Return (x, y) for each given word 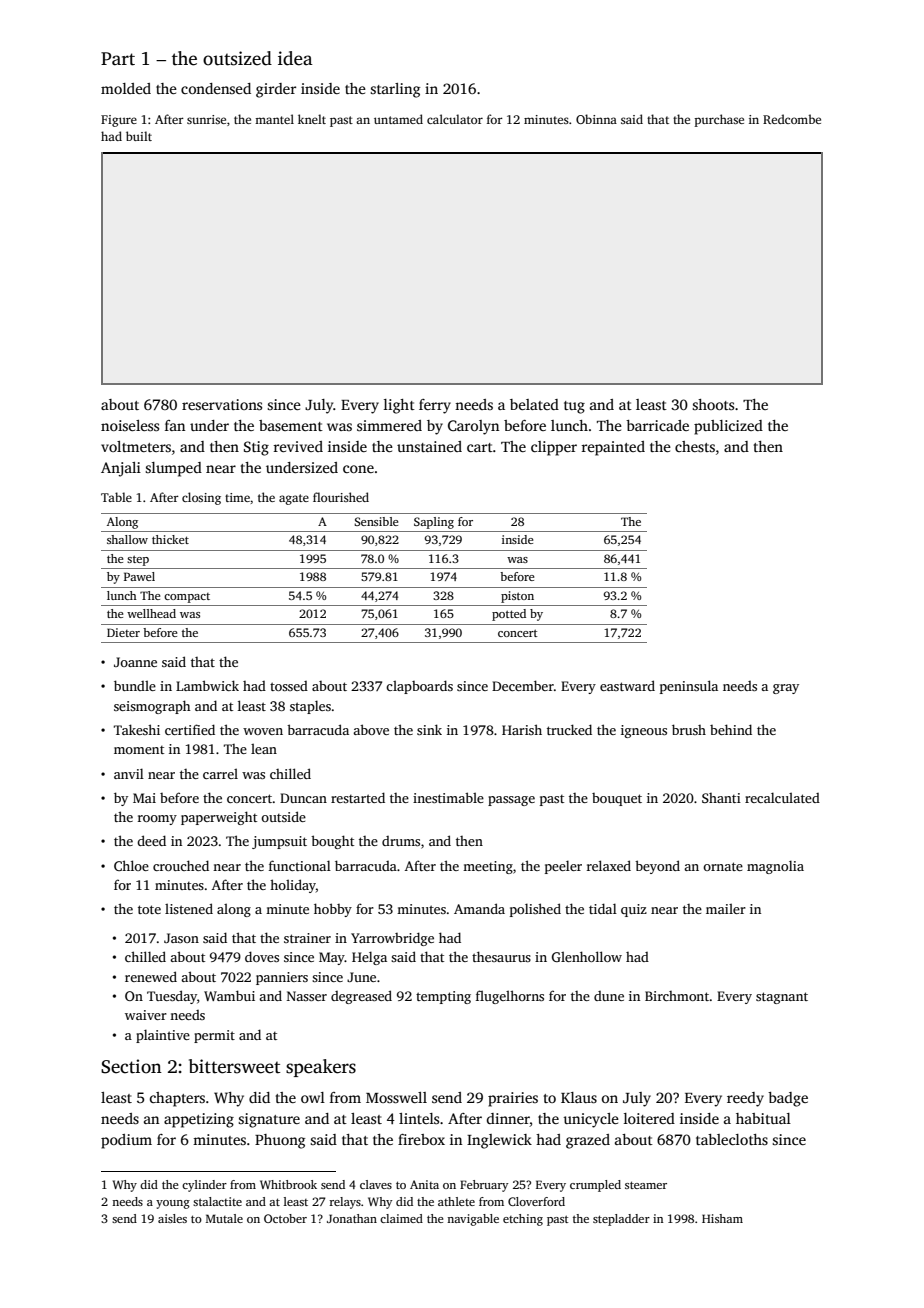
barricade (657, 425)
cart (480, 447)
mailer (726, 908)
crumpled (595, 1186)
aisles (172, 1218)
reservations (222, 404)
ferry (435, 406)
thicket (170, 539)
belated (534, 404)
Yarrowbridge (392, 939)
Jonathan (352, 1218)
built (139, 136)
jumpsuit (279, 842)
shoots (713, 404)
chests (695, 446)
